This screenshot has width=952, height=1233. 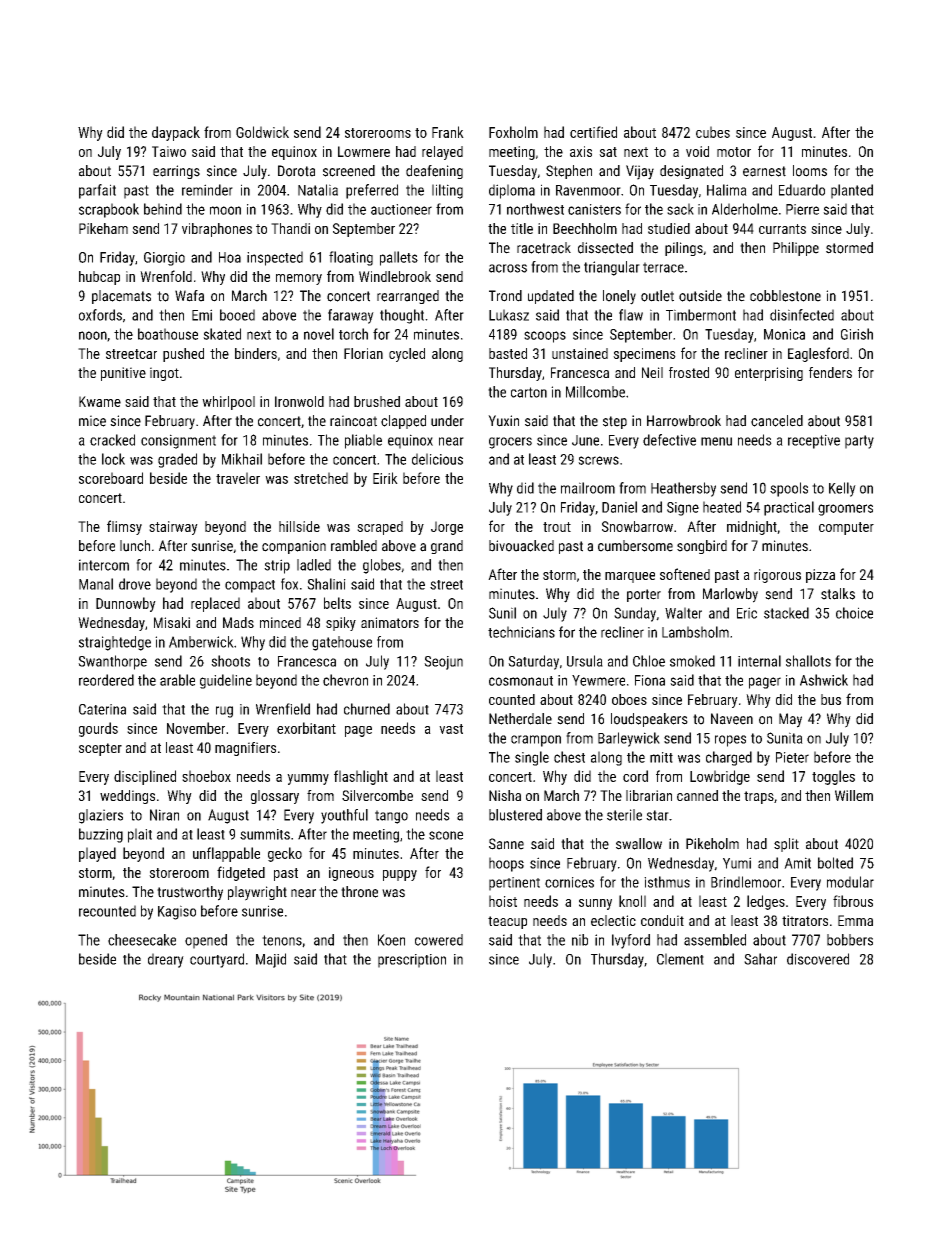 What do you see at coordinates (737, 863) in the screenshot?
I see `Yumi` at bounding box center [737, 863].
